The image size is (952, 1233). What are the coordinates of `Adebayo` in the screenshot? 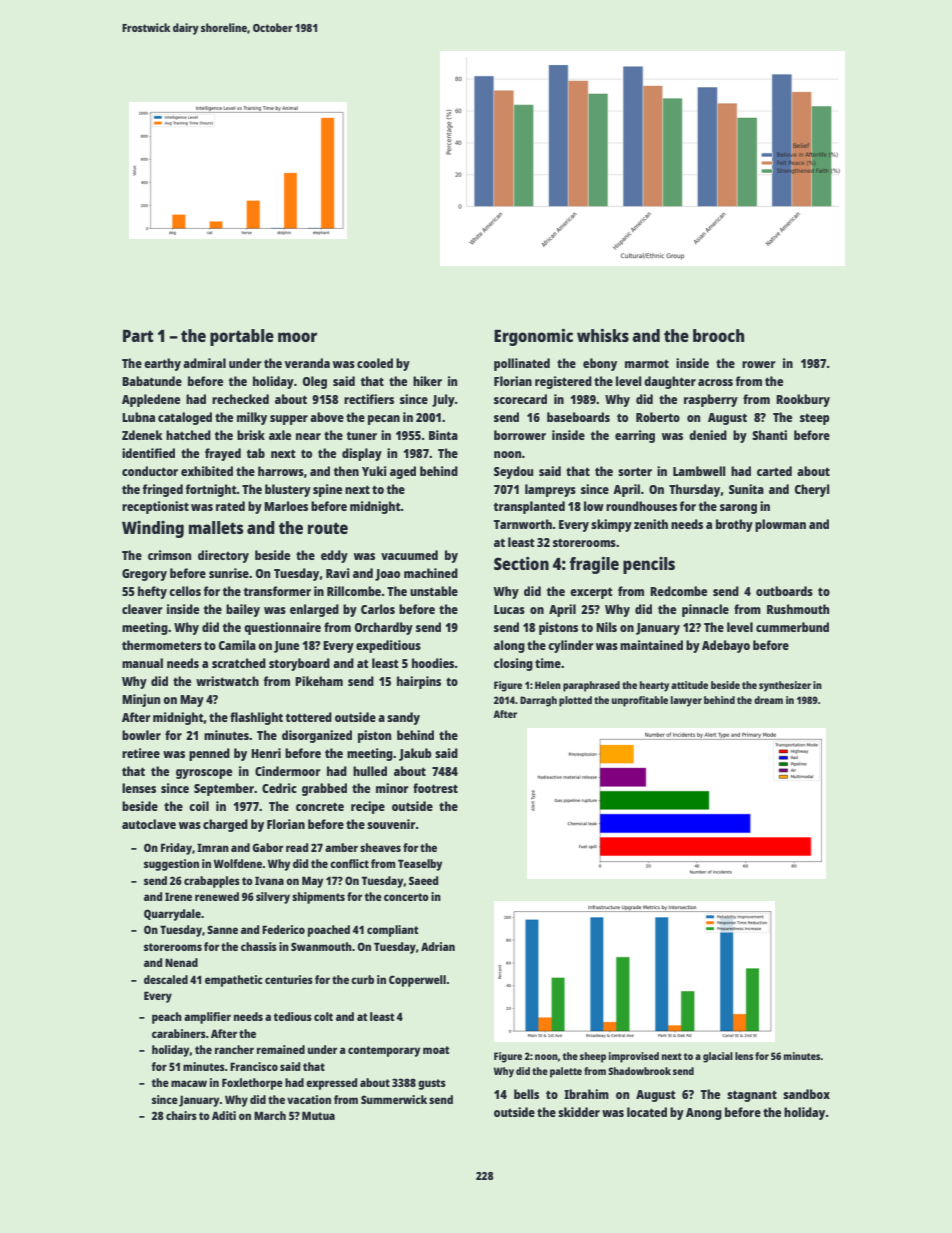 It's located at (726, 646).
